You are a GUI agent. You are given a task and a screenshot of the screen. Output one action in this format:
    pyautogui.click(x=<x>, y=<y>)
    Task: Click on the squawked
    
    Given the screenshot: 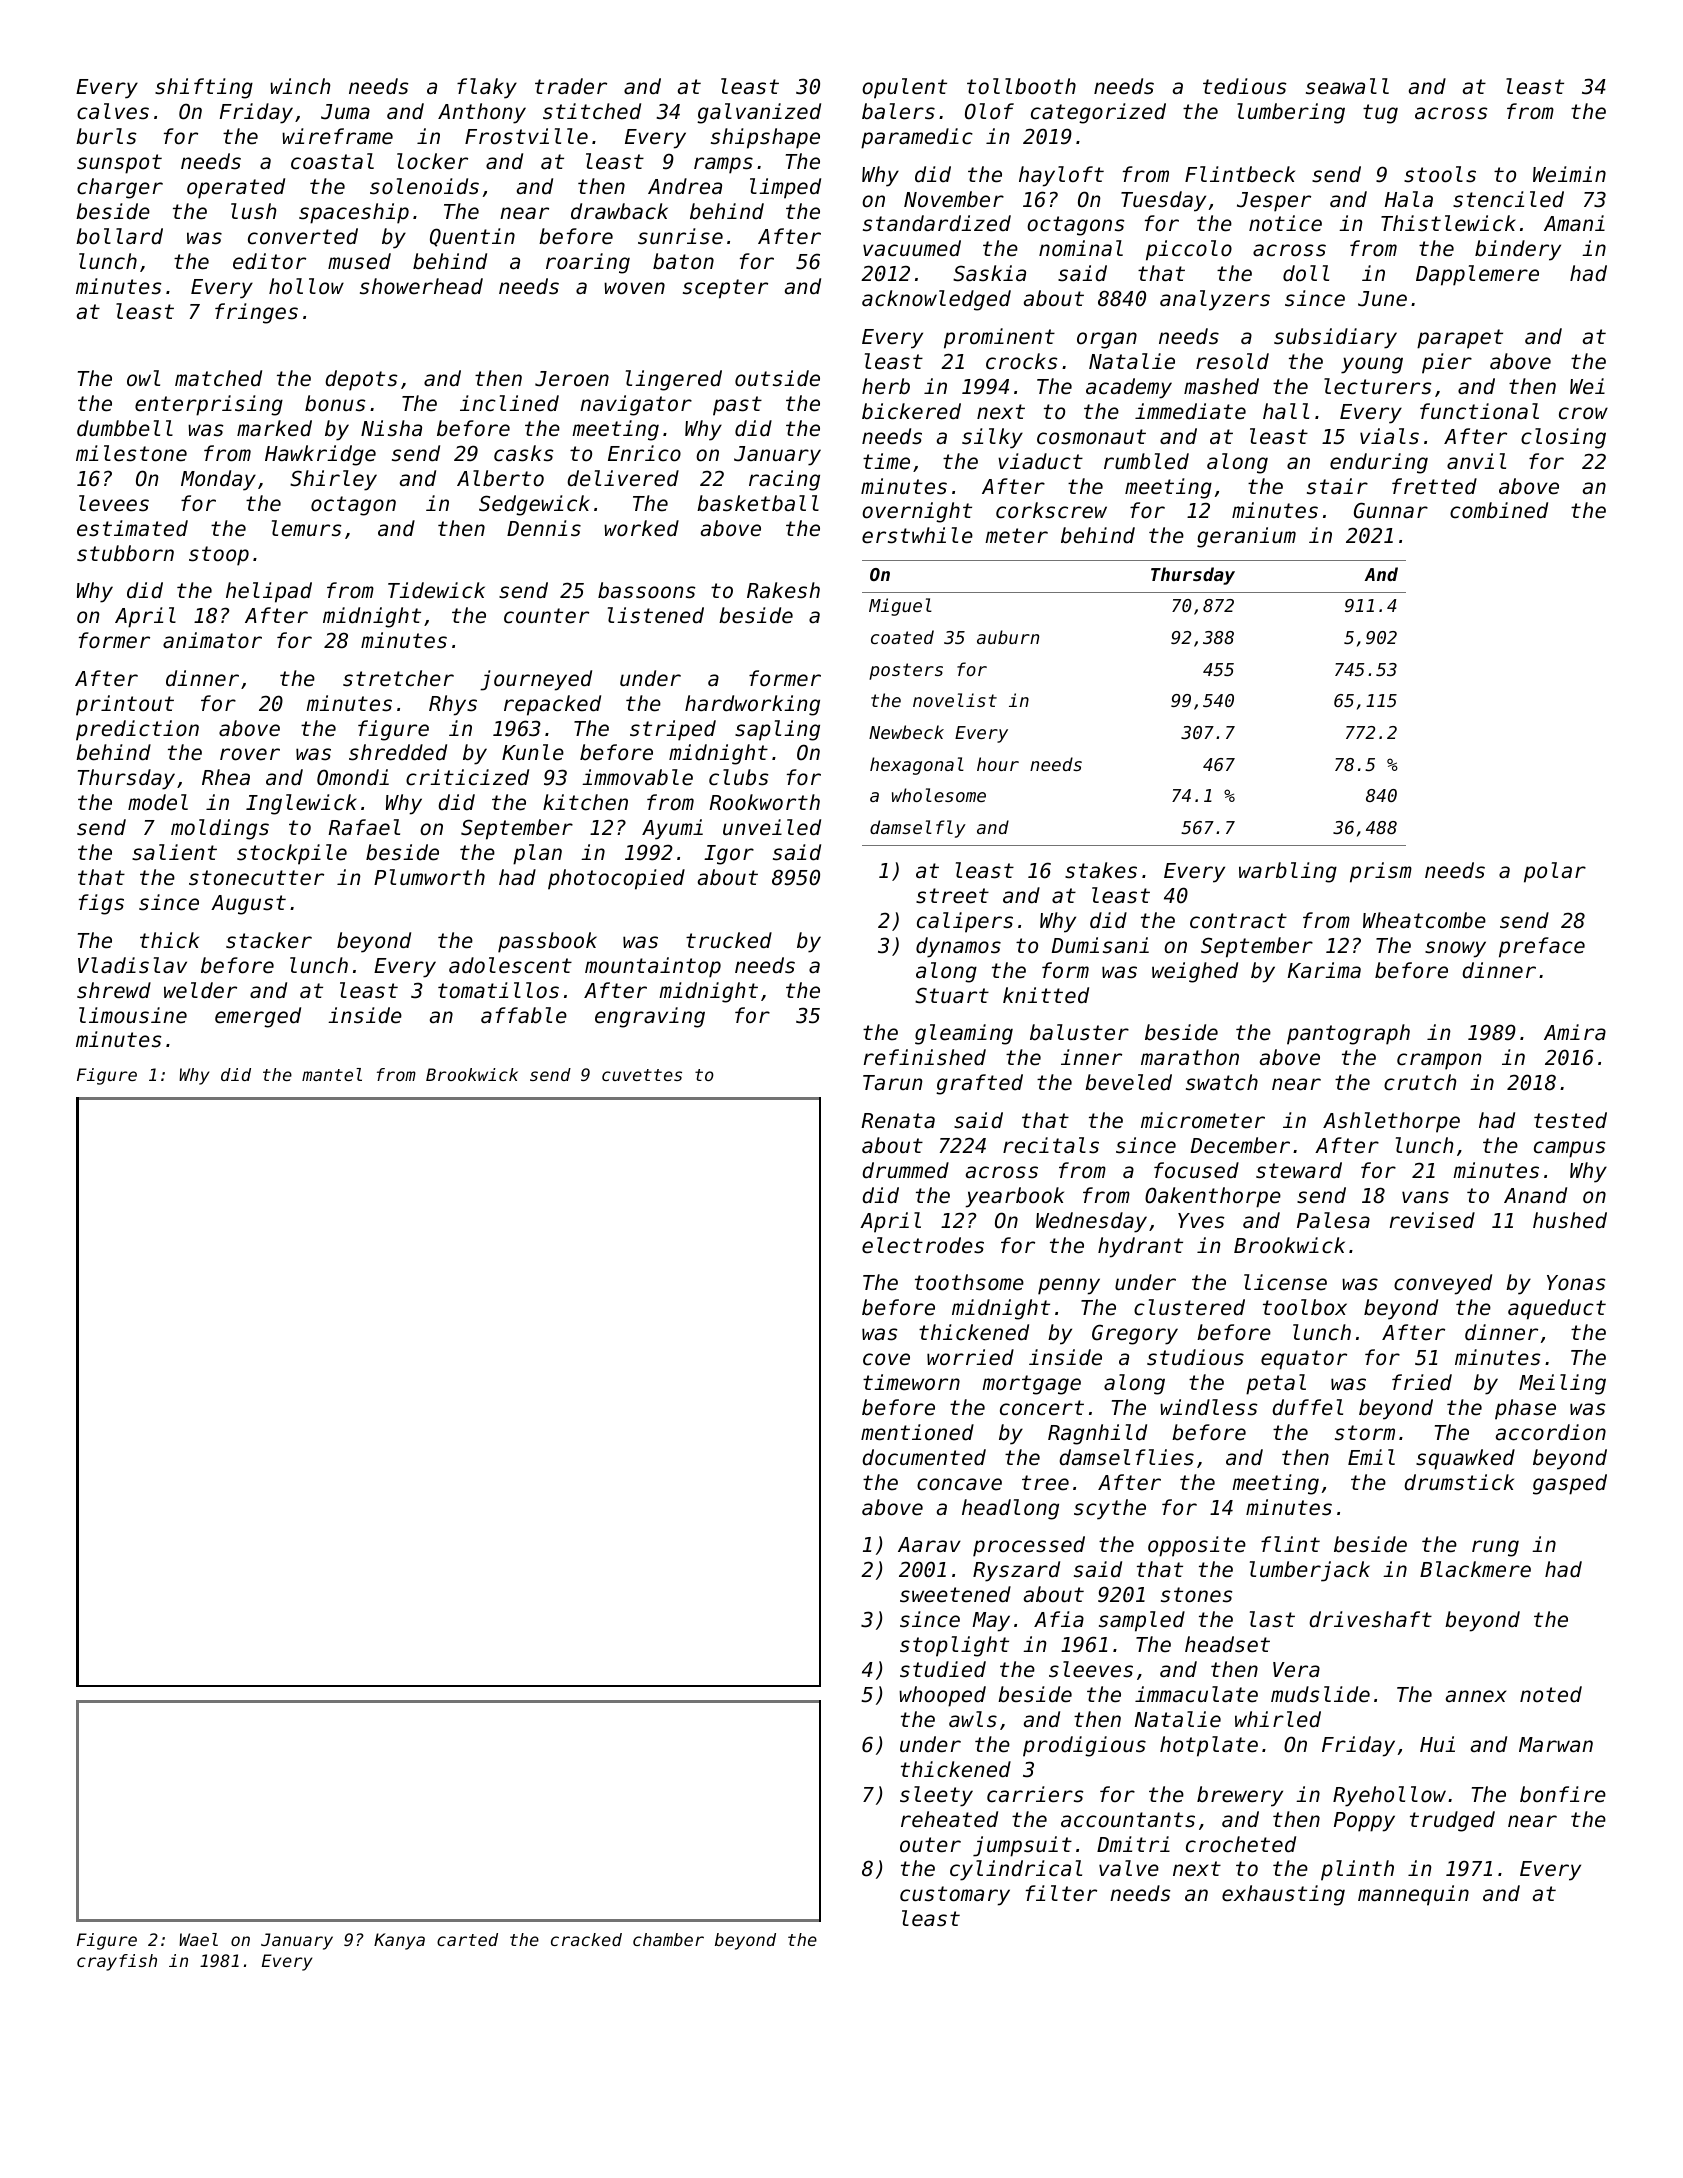 What is the action you would take?
    pyautogui.click(x=1465, y=1459)
